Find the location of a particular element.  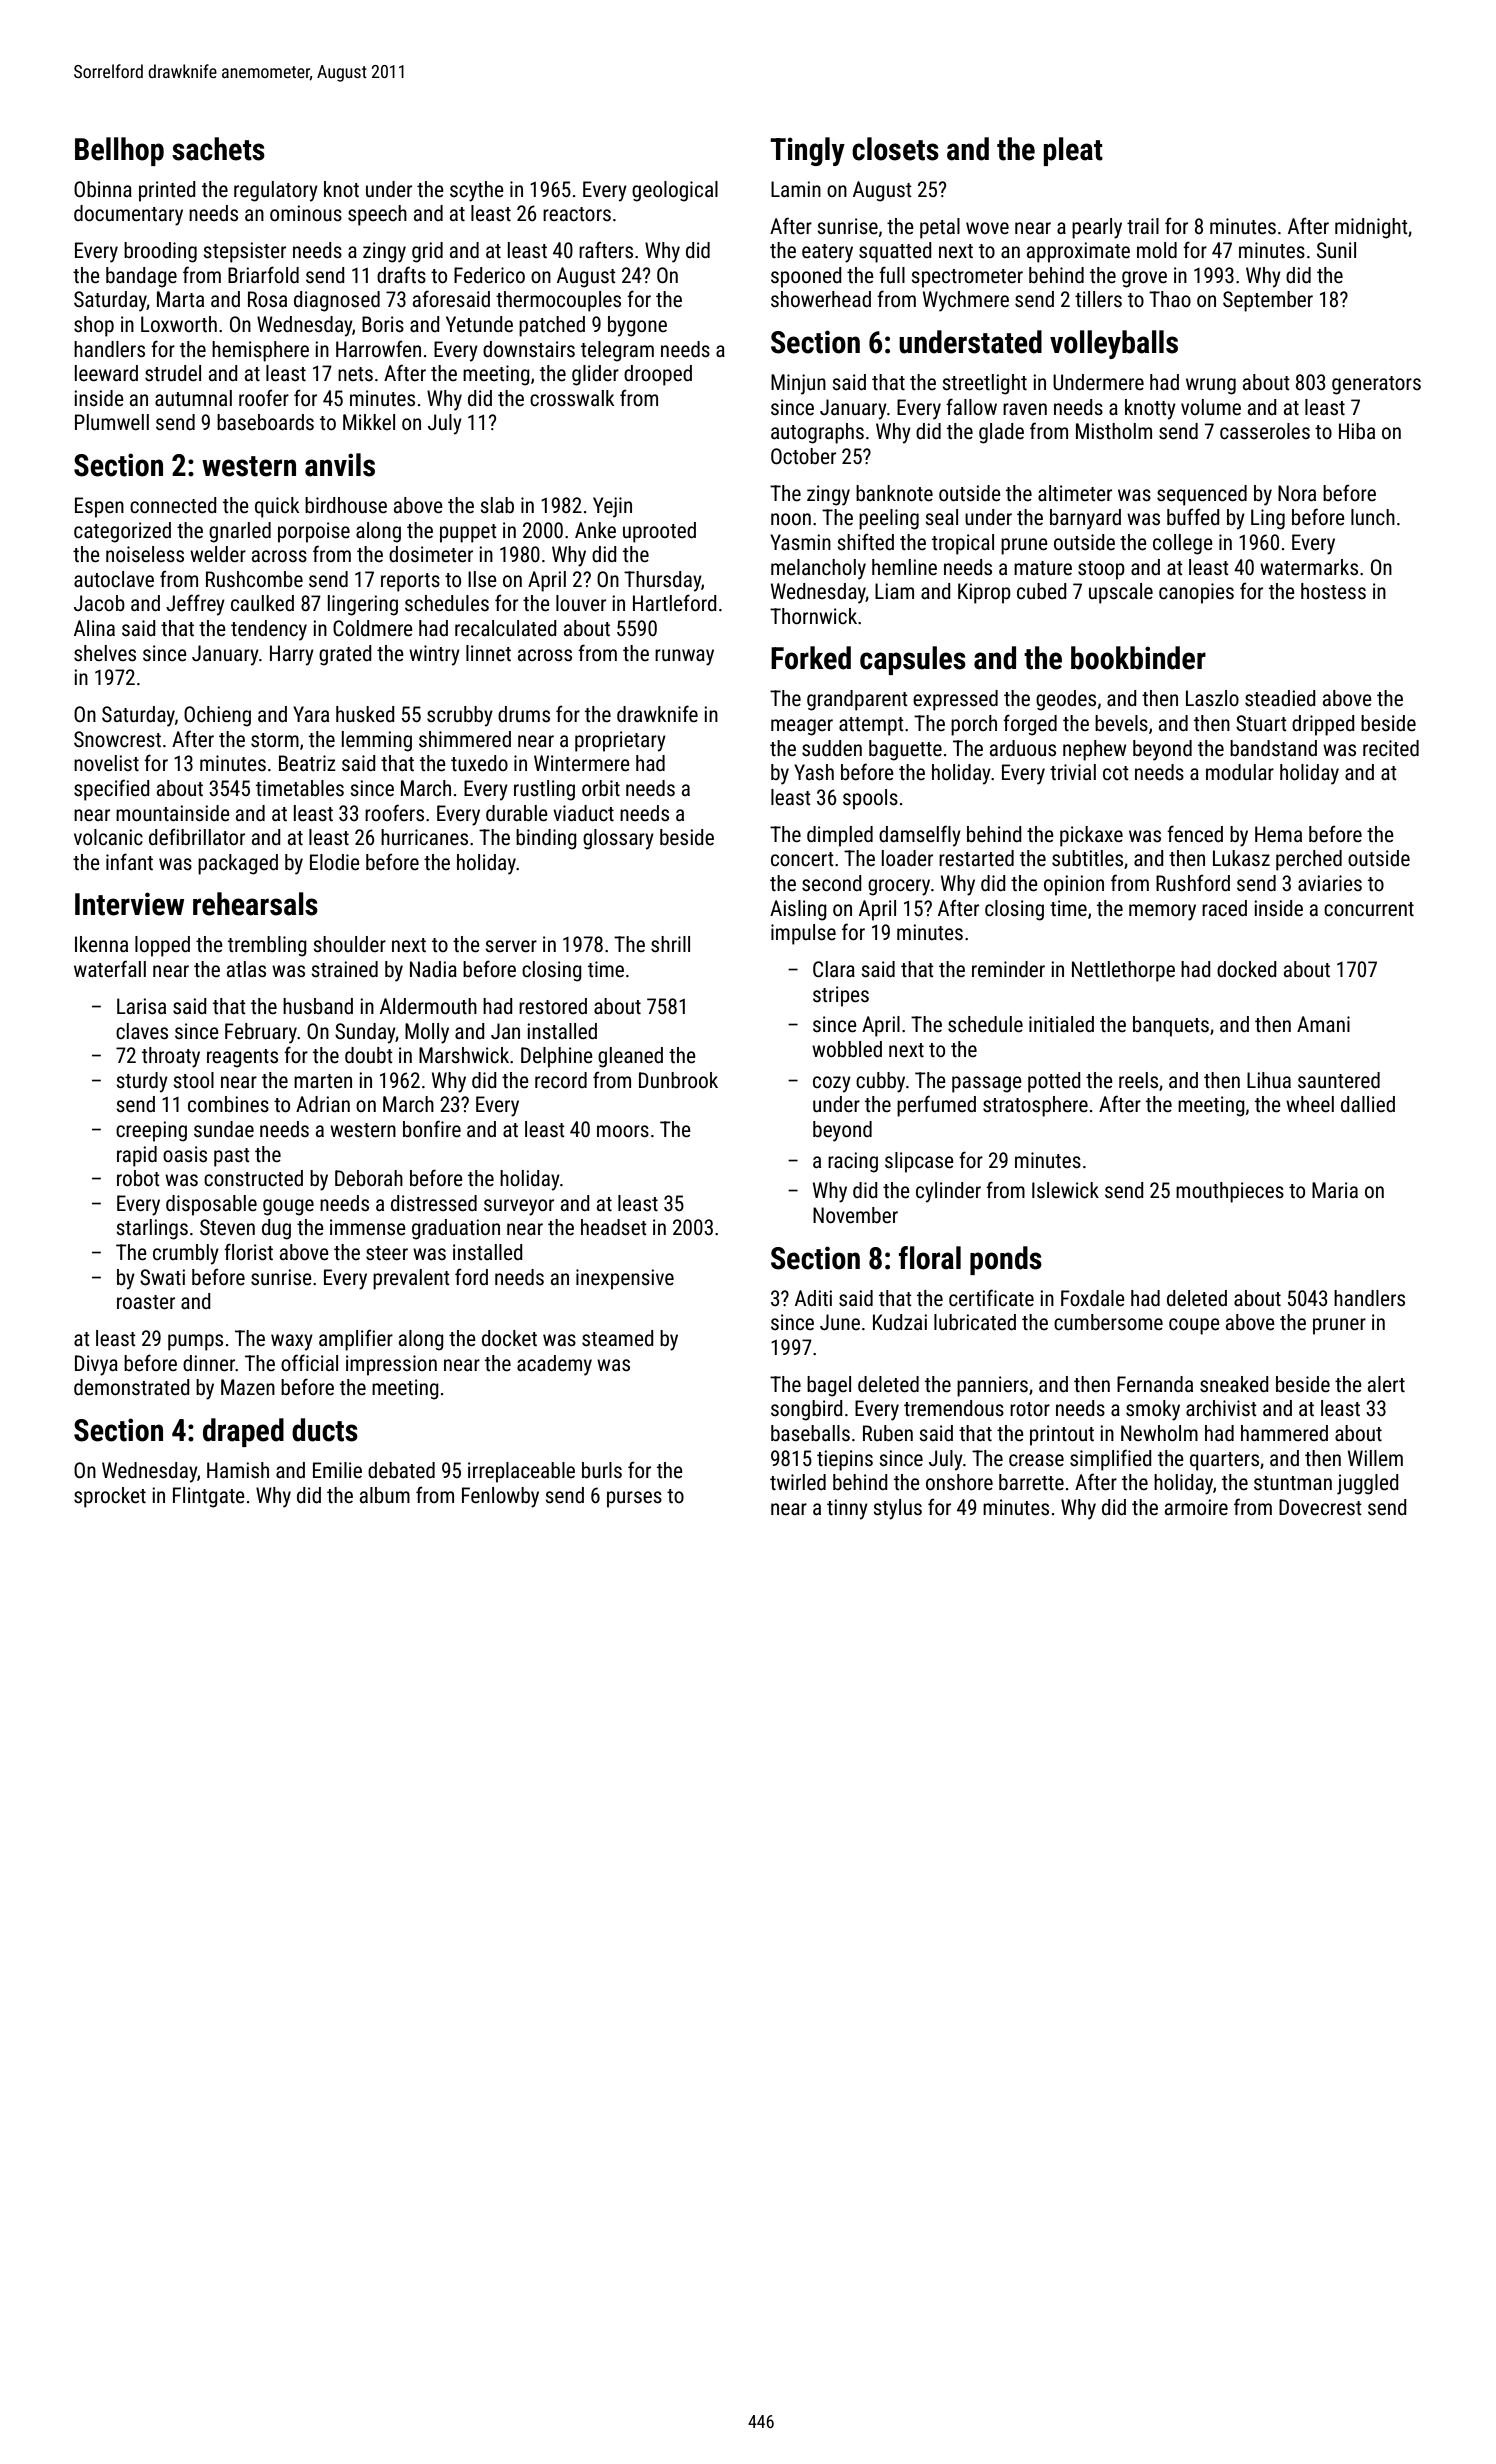

Tingly is located at coordinates (807, 151).
